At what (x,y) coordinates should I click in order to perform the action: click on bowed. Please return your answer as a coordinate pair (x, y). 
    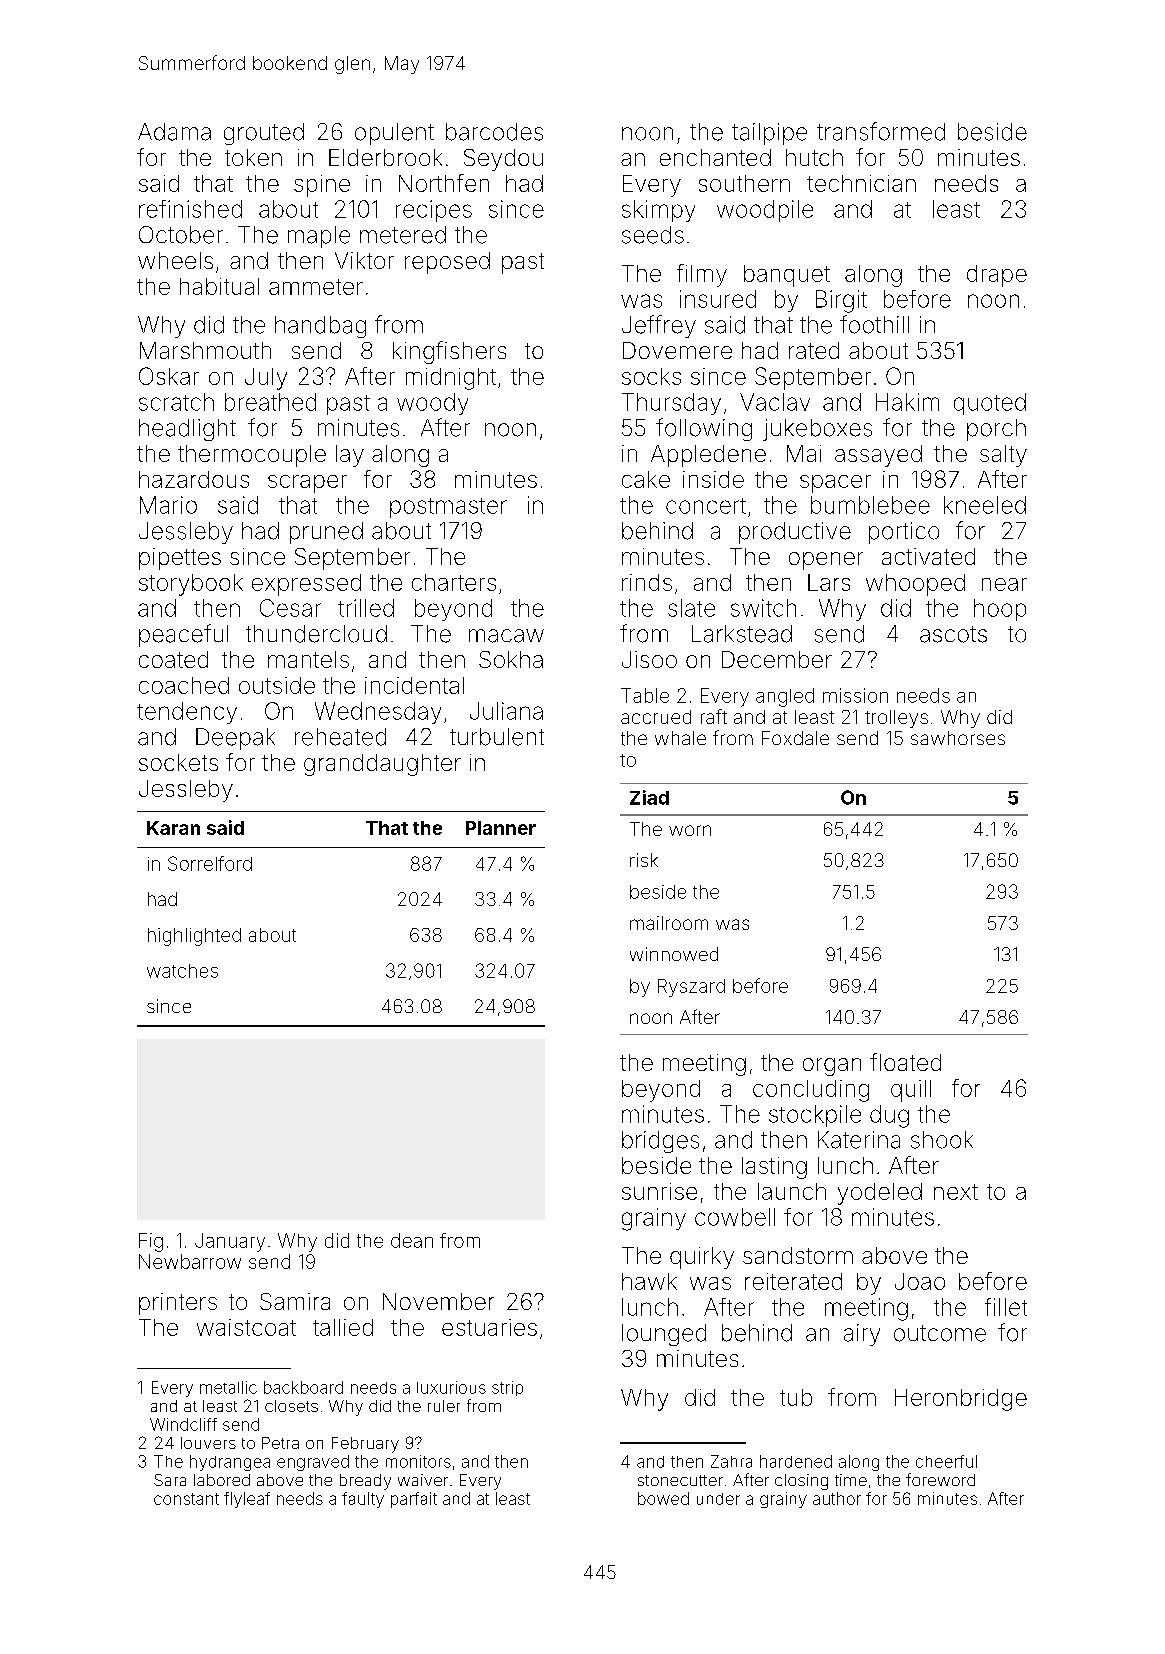
    Looking at the image, I should click on (663, 1498).
